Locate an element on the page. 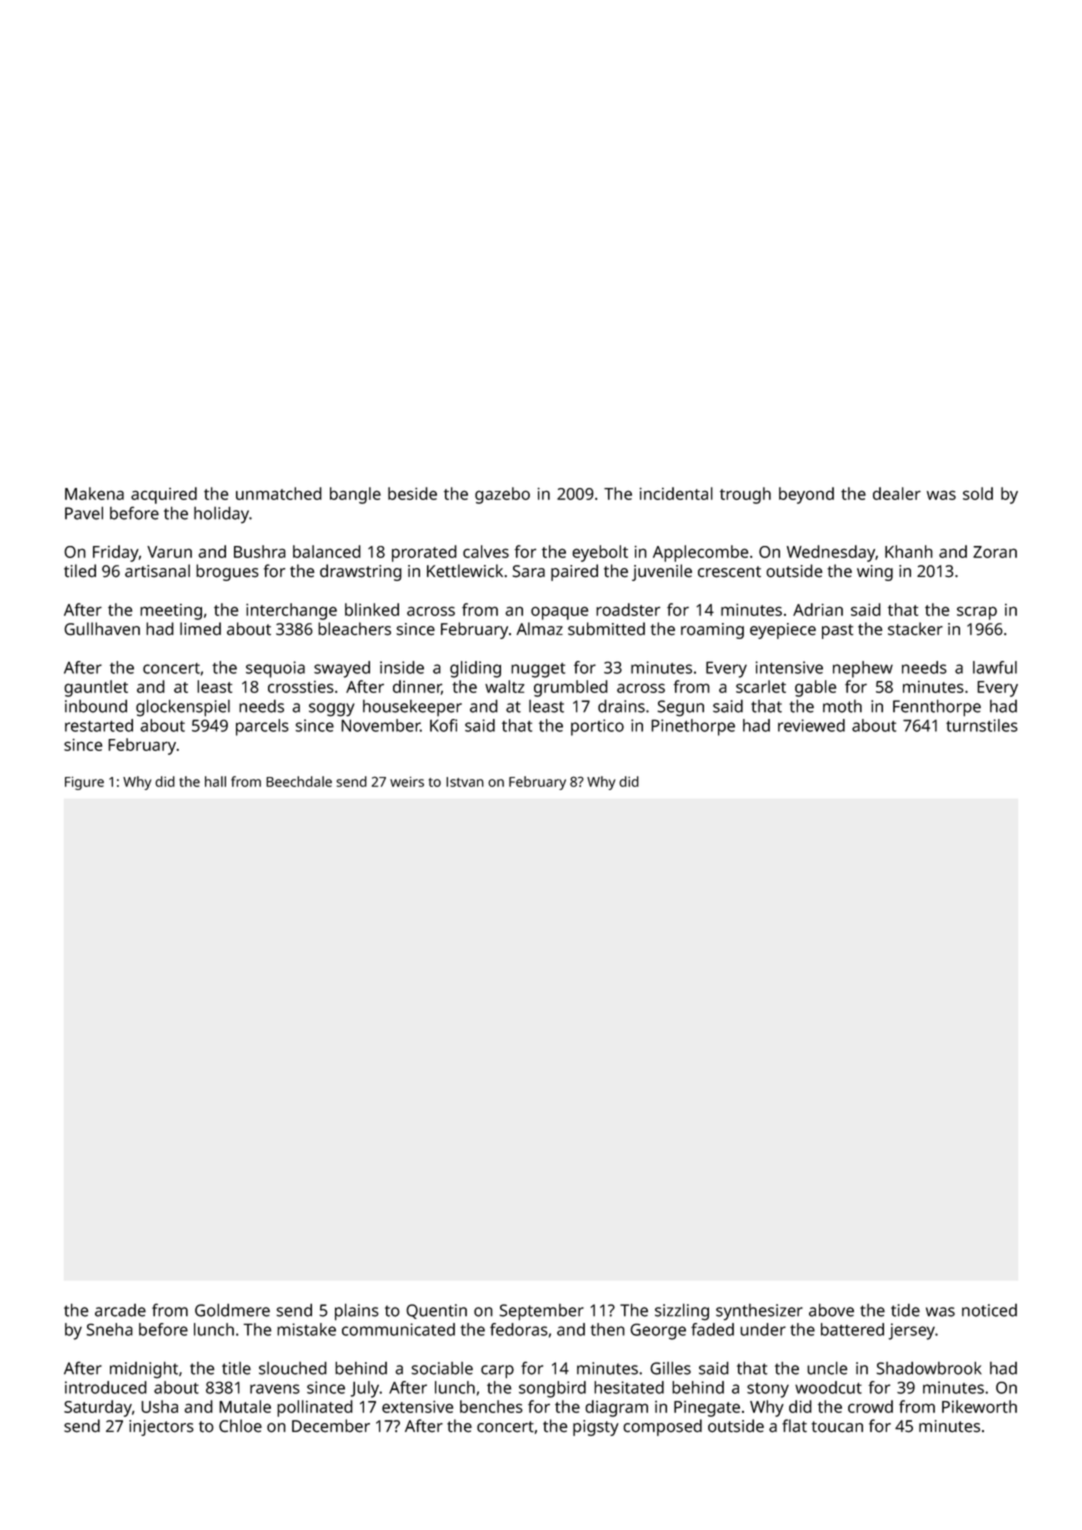 The height and width of the document is (1530, 1082). stacker is located at coordinates (915, 629).
